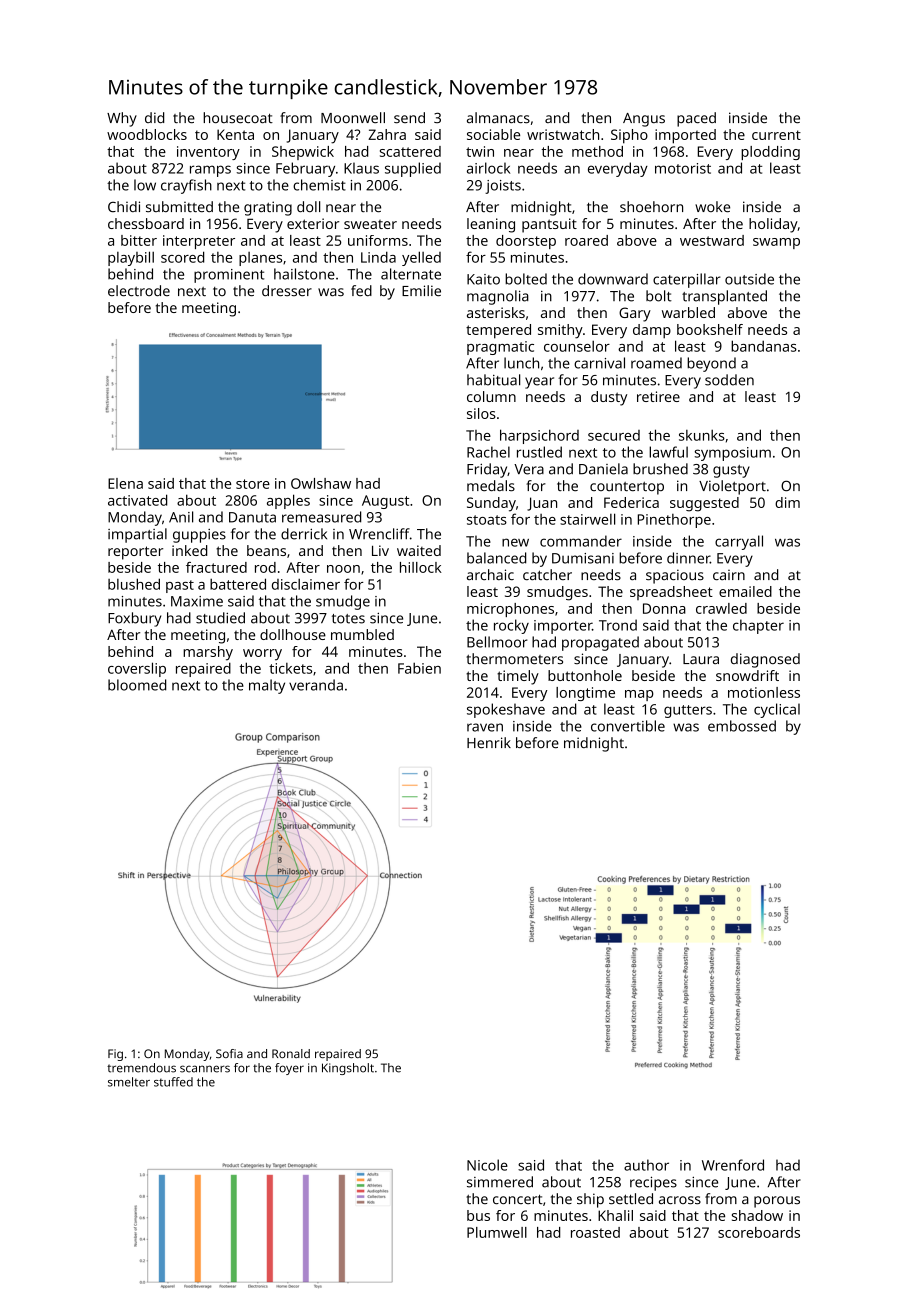 The image size is (908, 1316). Describe the element at coordinates (253, 484) in the screenshot. I see `store` at that location.
